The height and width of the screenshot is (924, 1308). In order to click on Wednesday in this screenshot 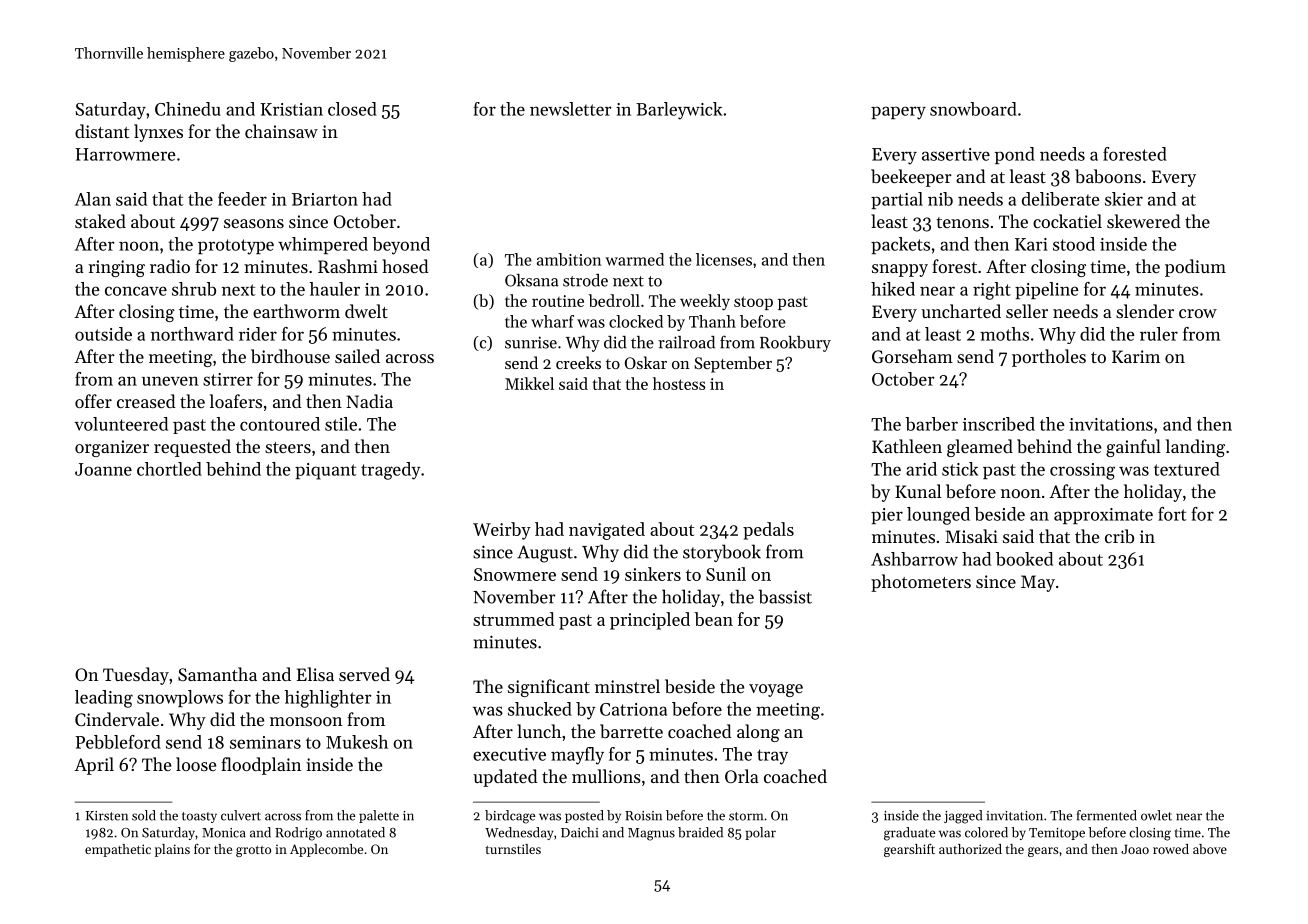, I will do `click(519, 833)`.
